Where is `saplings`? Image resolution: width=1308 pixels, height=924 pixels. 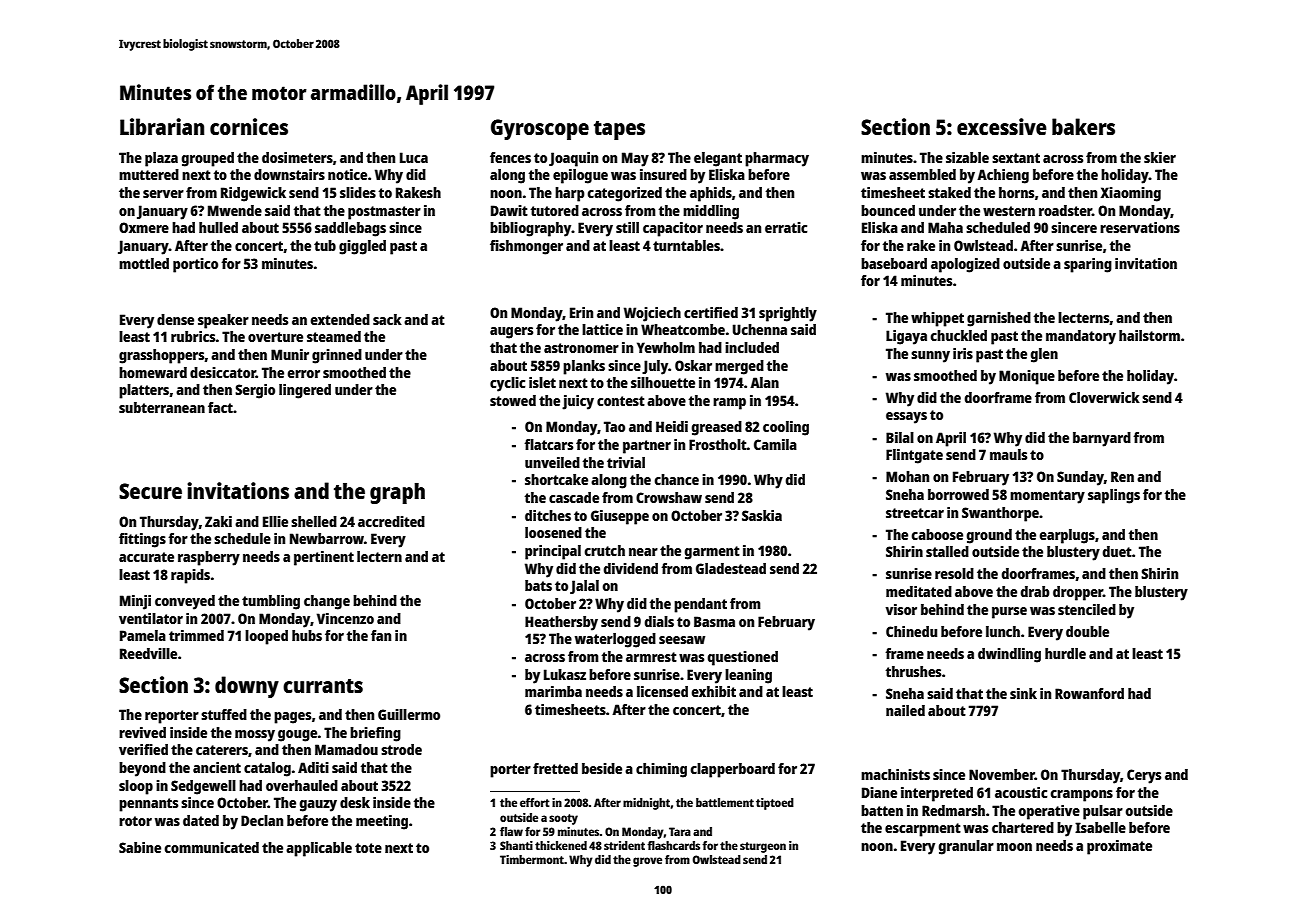 saplings is located at coordinates (1114, 496).
